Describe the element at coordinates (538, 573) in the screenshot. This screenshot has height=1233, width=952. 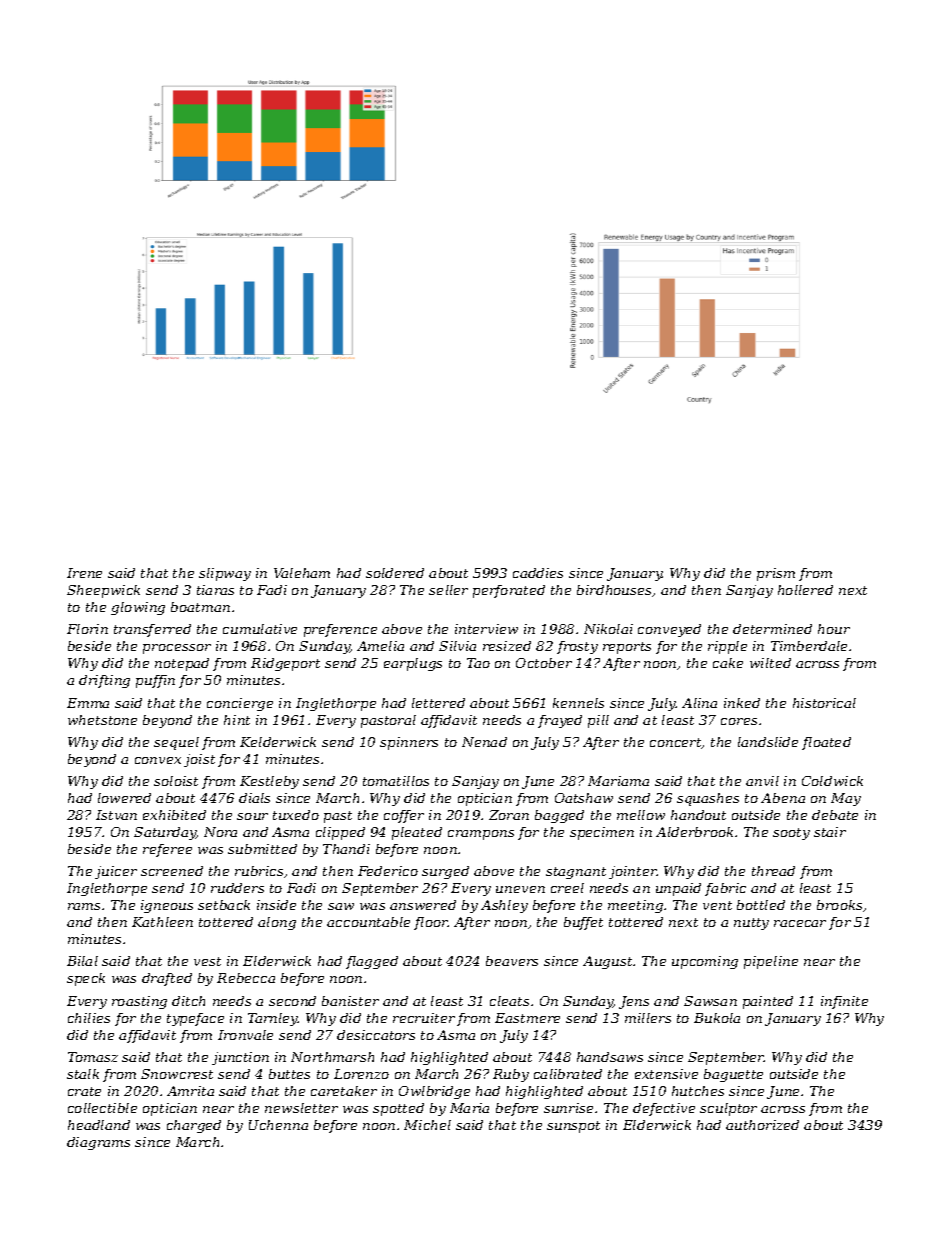
I see `caddies` at that location.
